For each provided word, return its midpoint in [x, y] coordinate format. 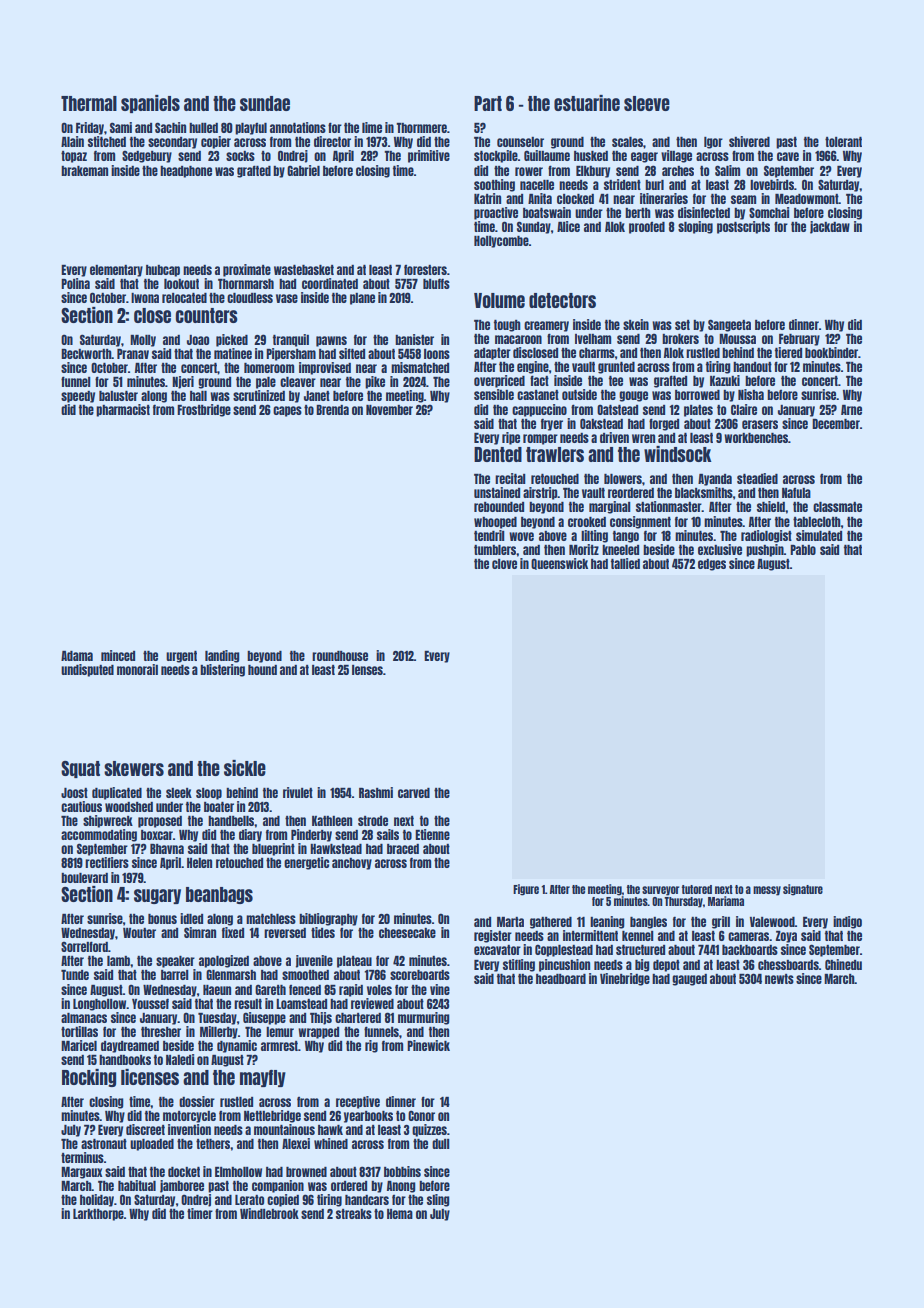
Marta [510, 922]
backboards [750, 950]
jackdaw [830, 227]
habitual [137, 1185]
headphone [186, 172]
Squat [80, 769]
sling [438, 1200]
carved [414, 793]
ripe [511, 438]
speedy [78, 397]
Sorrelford [84, 946]
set [682, 325]
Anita [540, 198]
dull [441, 1144]
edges [712, 565]
